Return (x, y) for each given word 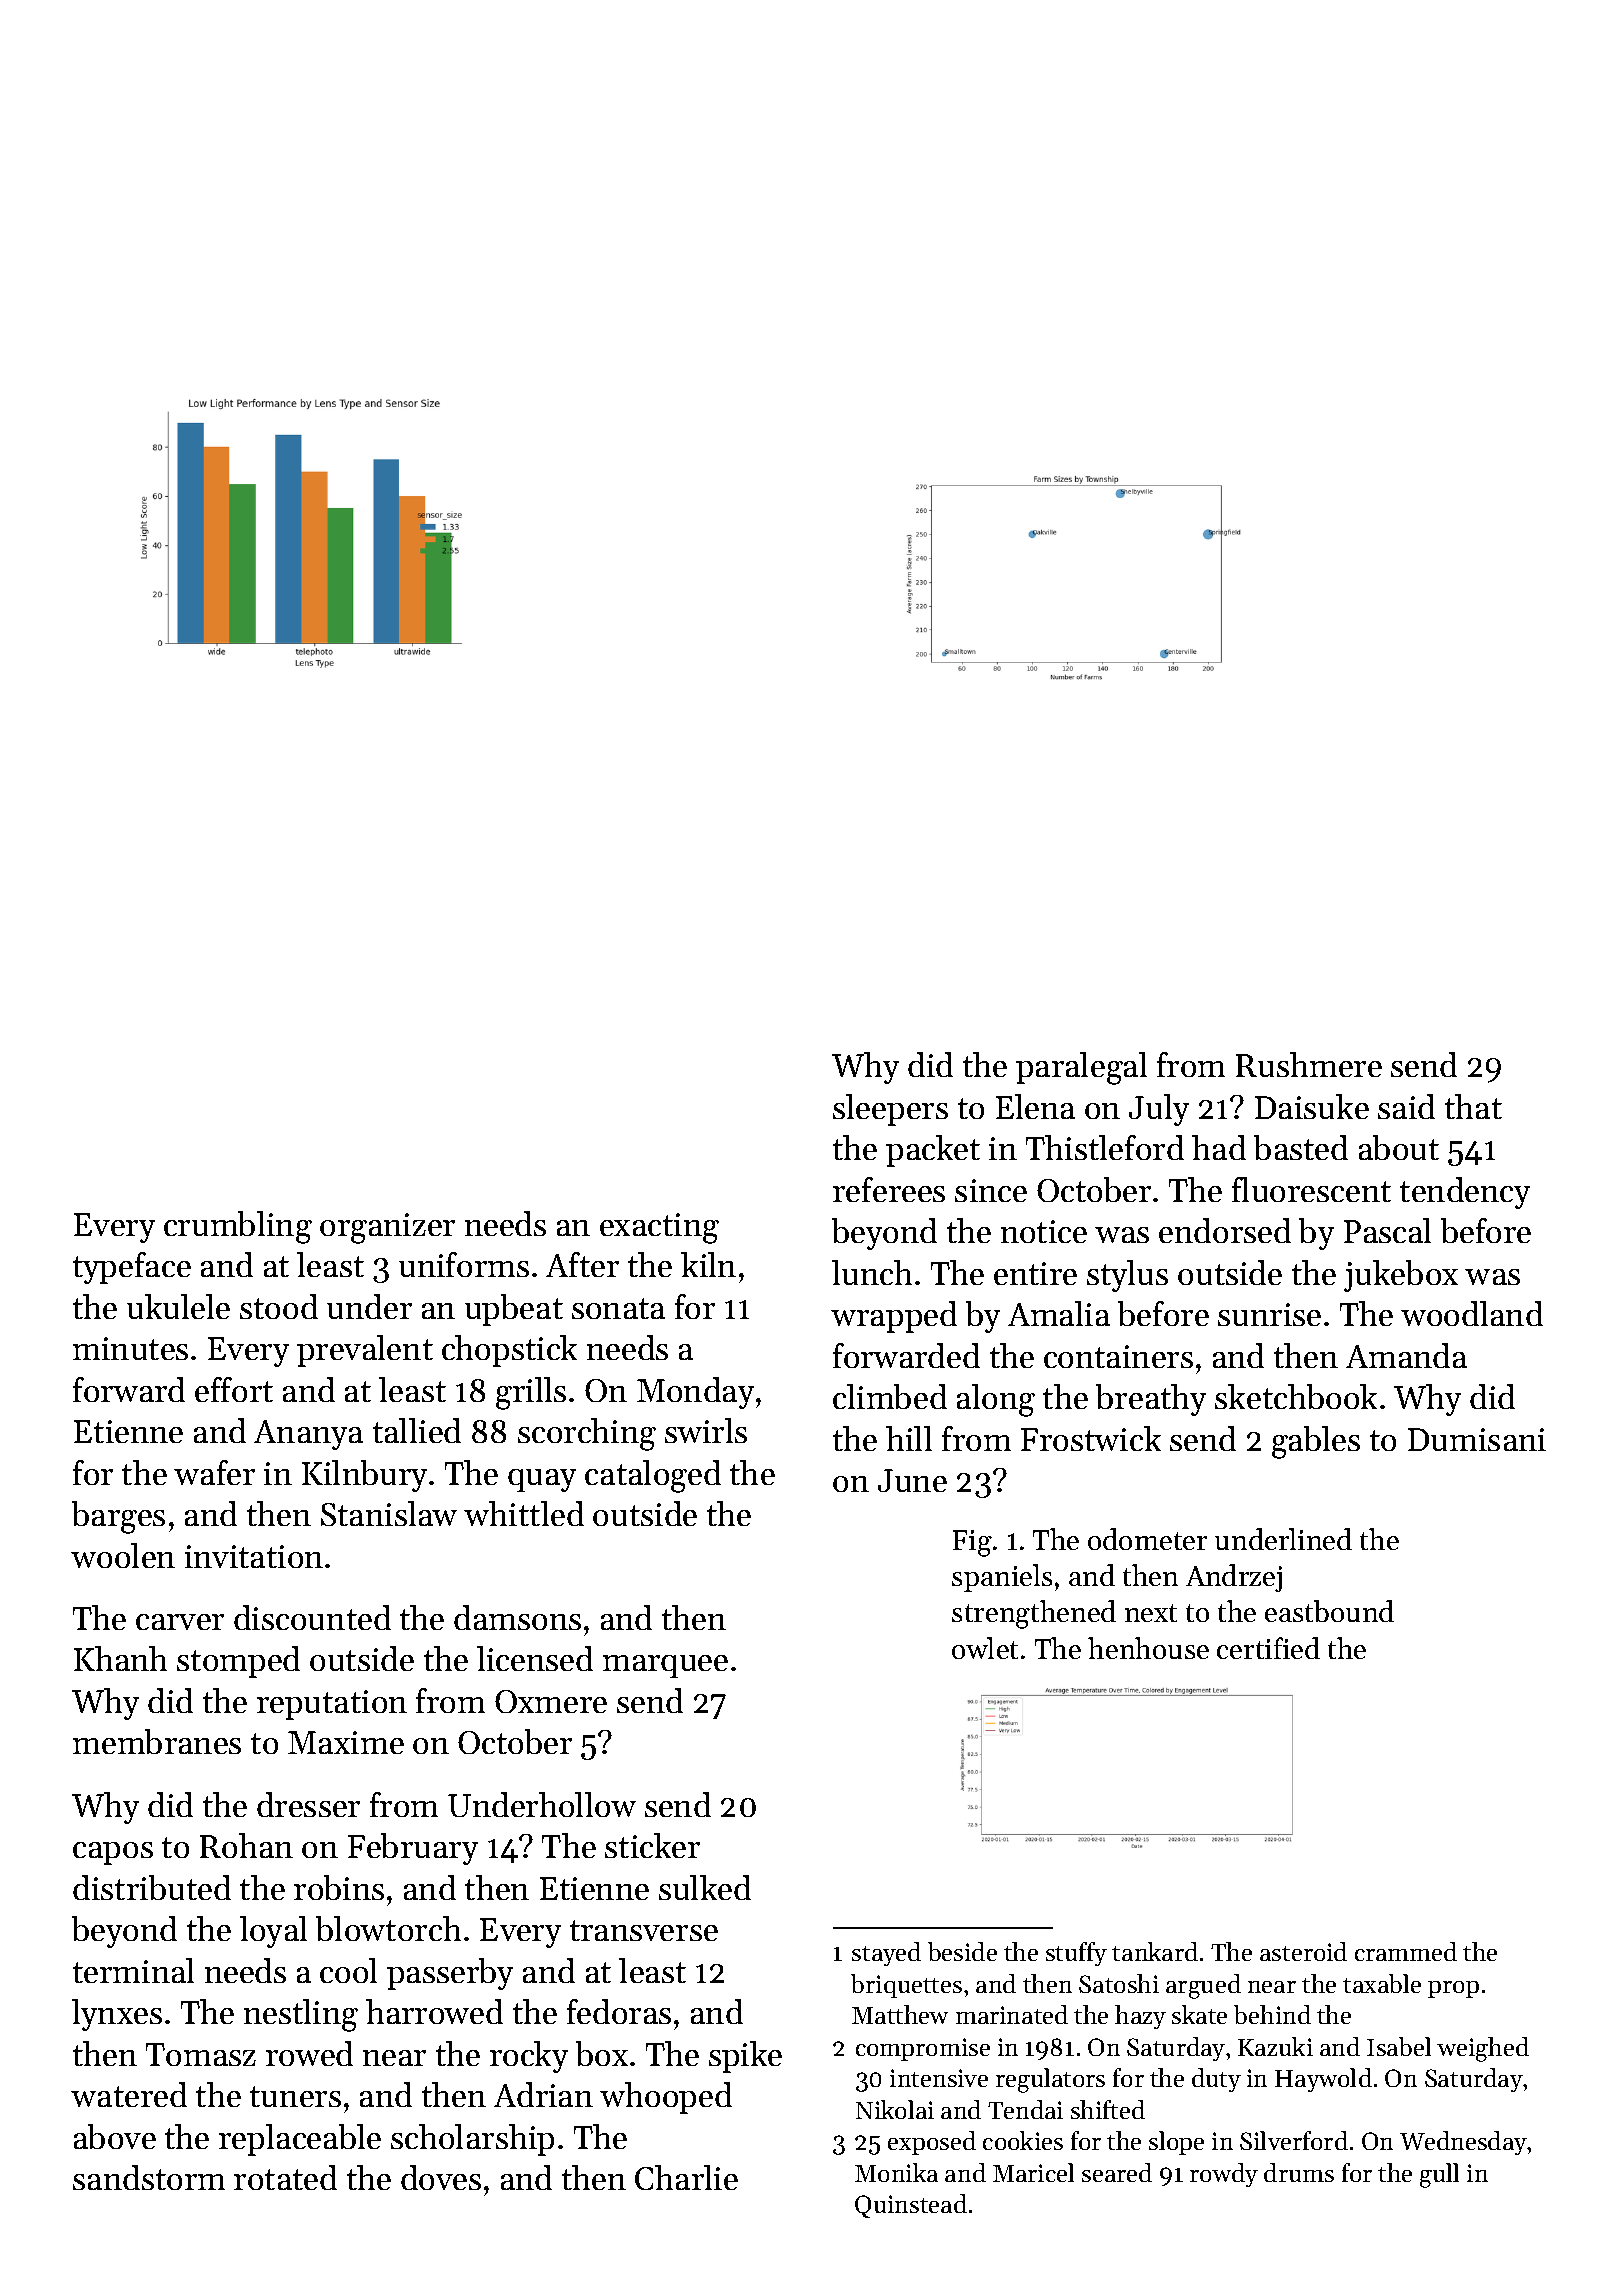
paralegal (1081, 1068)
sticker (652, 1845)
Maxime (346, 1742)
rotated (285, 2177)
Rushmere (1309, 1064)
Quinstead (911, 2206)
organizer (387, 1228)
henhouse (1148, 1648)
